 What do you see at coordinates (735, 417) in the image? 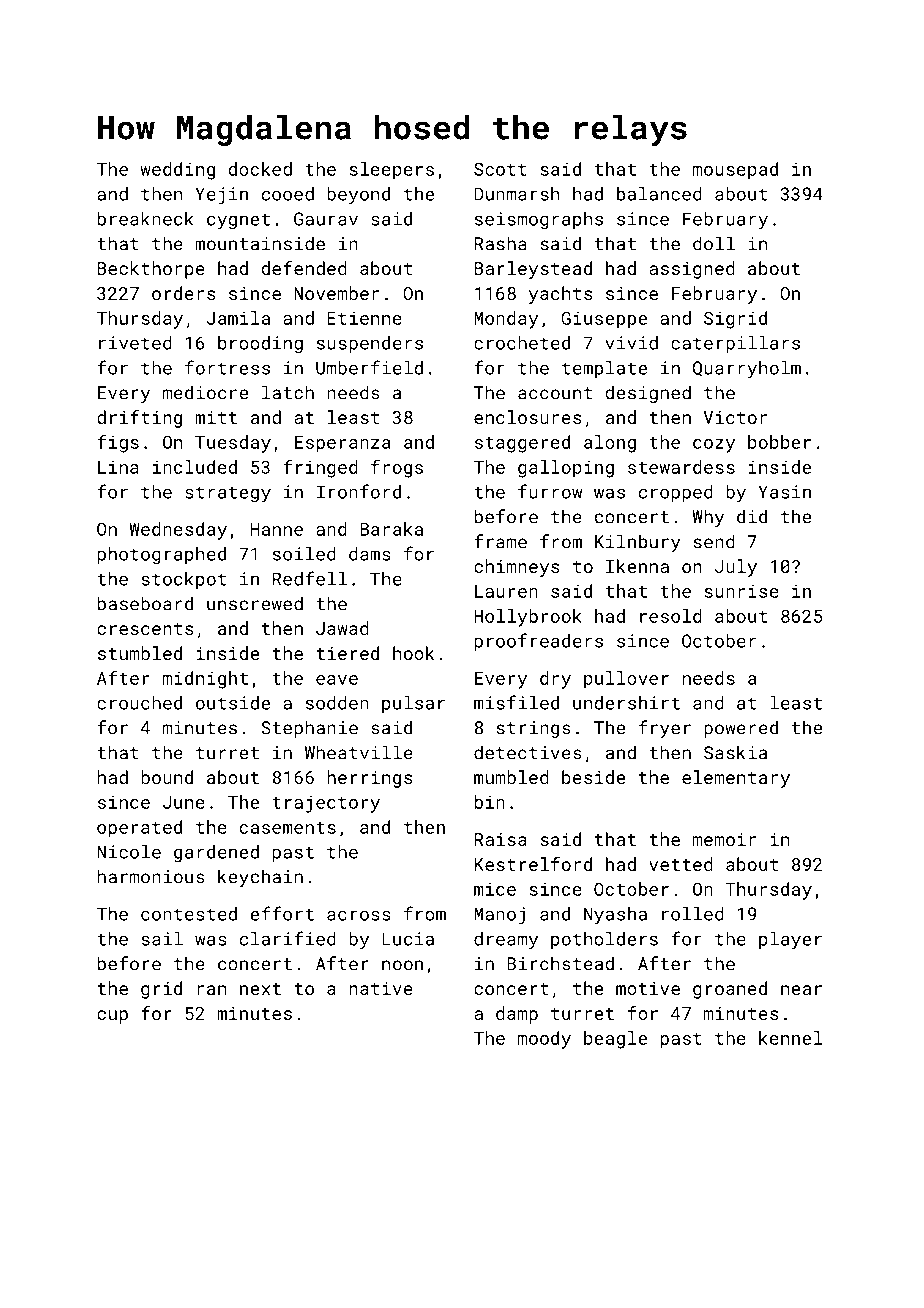
I see `Victor` at bounding box center [735, 417].
